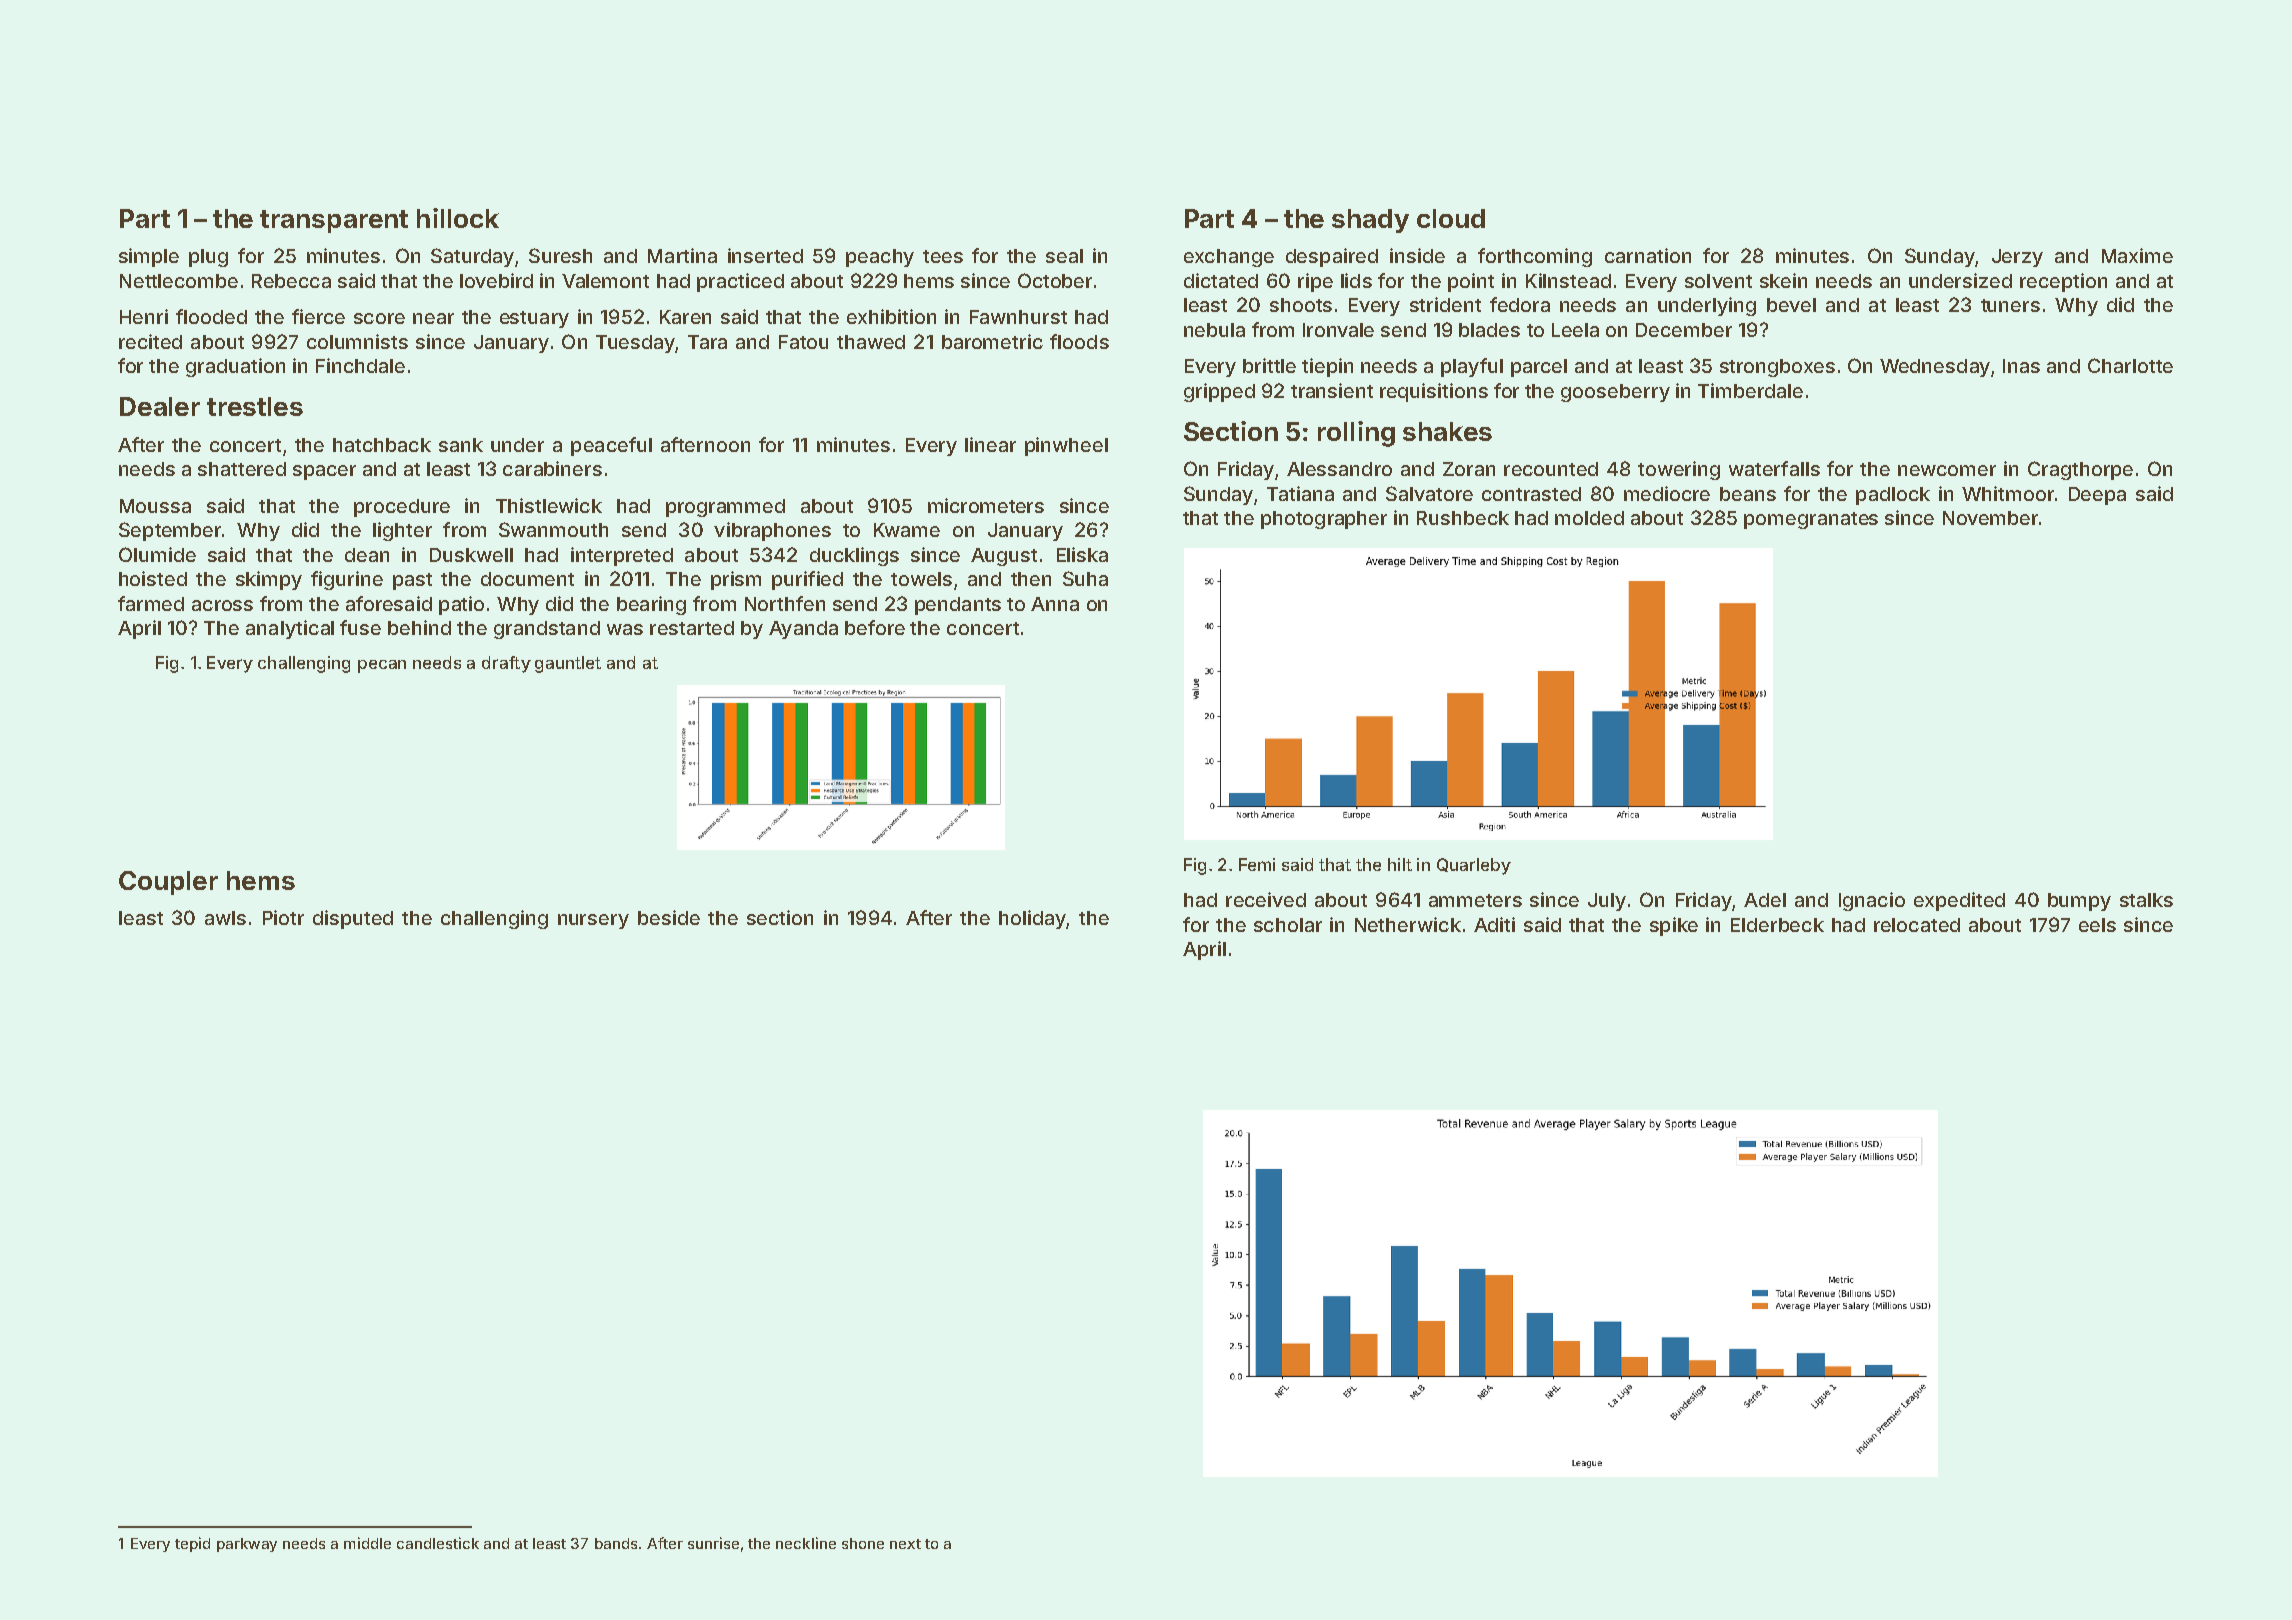  Describe the element at coordinates (2097, 925) in the screenshot. I see `eels` at that location.
